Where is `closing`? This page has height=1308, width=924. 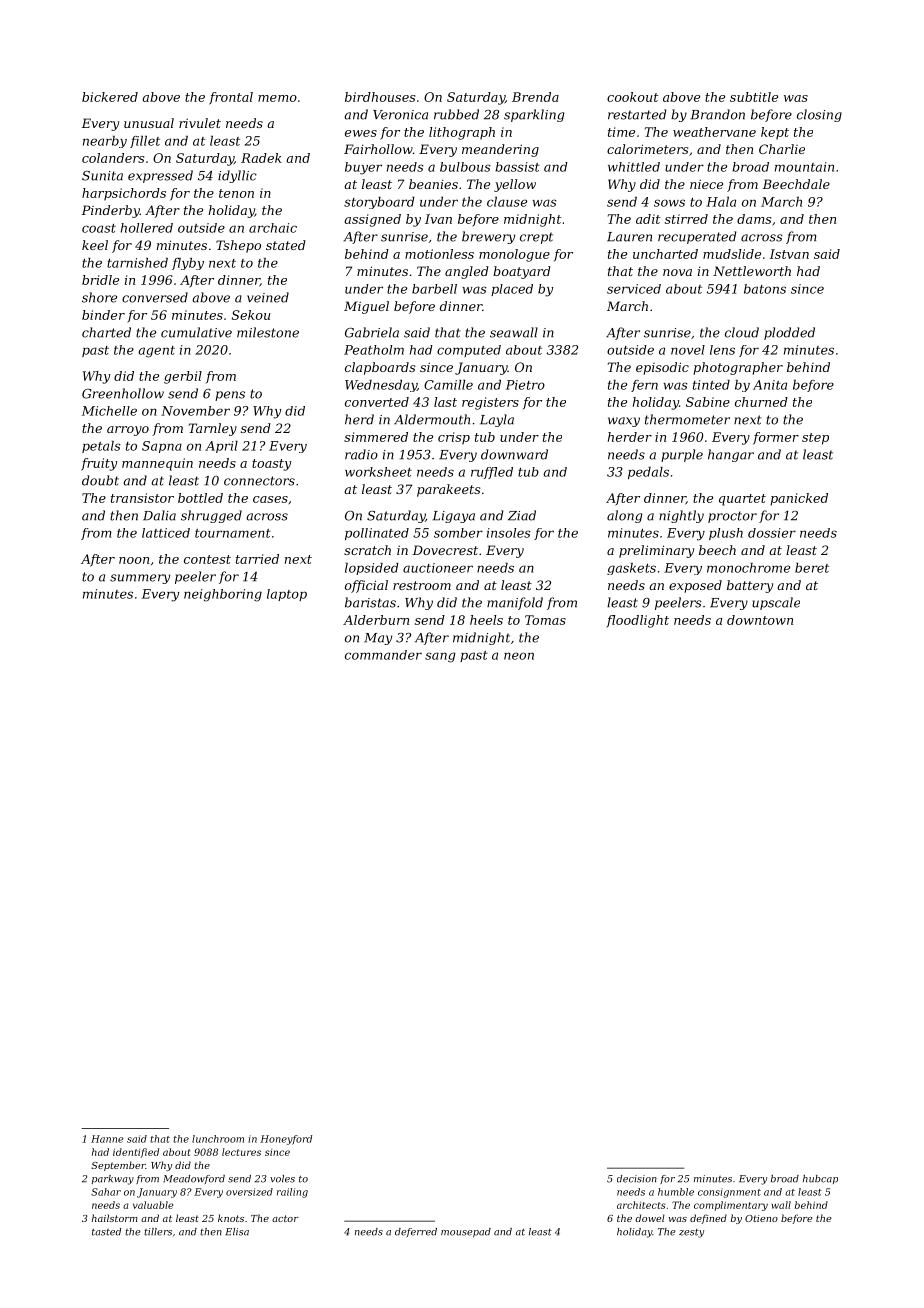 closing is located at coordinates (819, 115).
